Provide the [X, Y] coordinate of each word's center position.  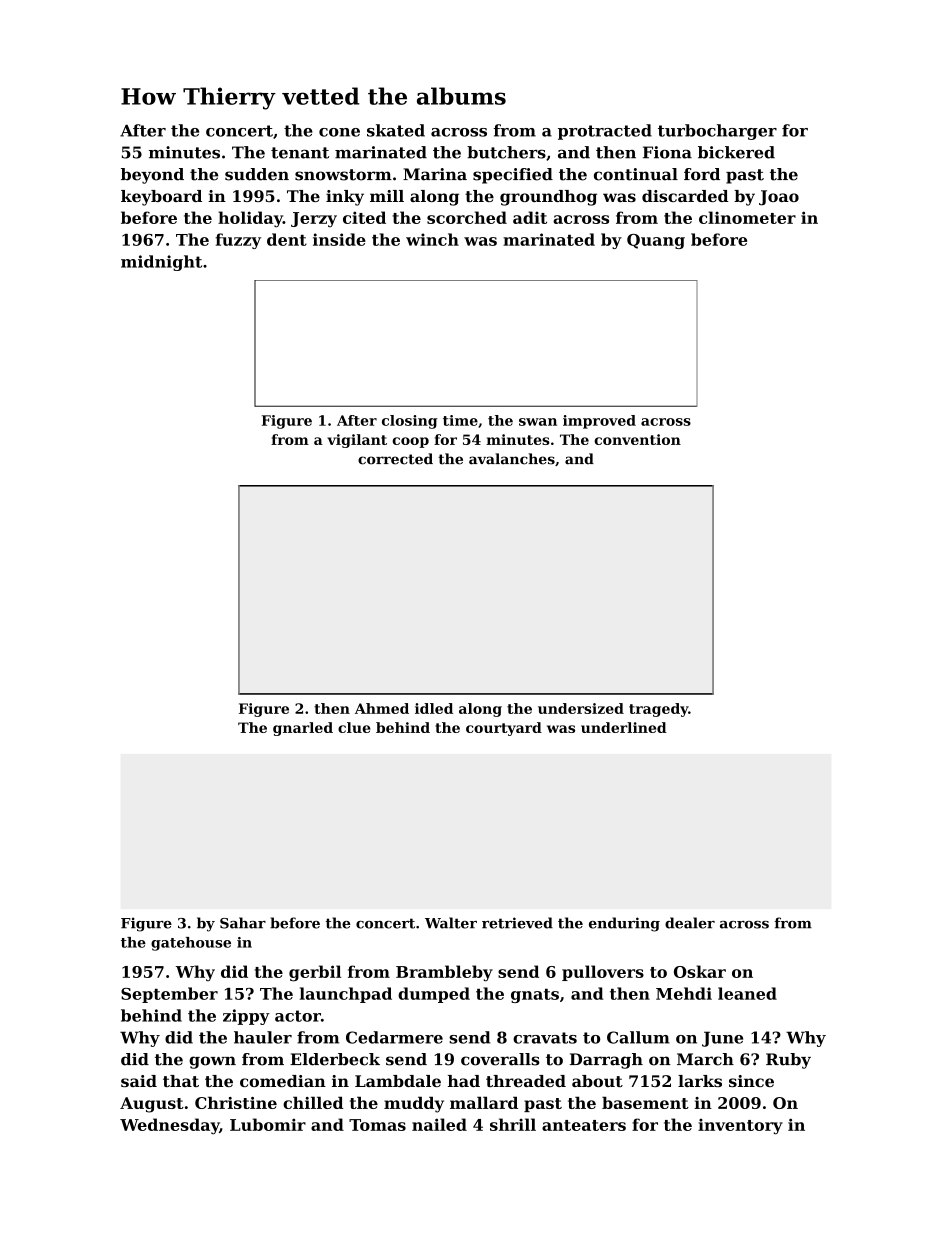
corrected [395, 459]
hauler [263, 1037]
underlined [624, 727]
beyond [152, 176]
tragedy [658, 710]
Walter [451, 923]
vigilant [357, 441]
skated [396, 130]
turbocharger [717, 132]
